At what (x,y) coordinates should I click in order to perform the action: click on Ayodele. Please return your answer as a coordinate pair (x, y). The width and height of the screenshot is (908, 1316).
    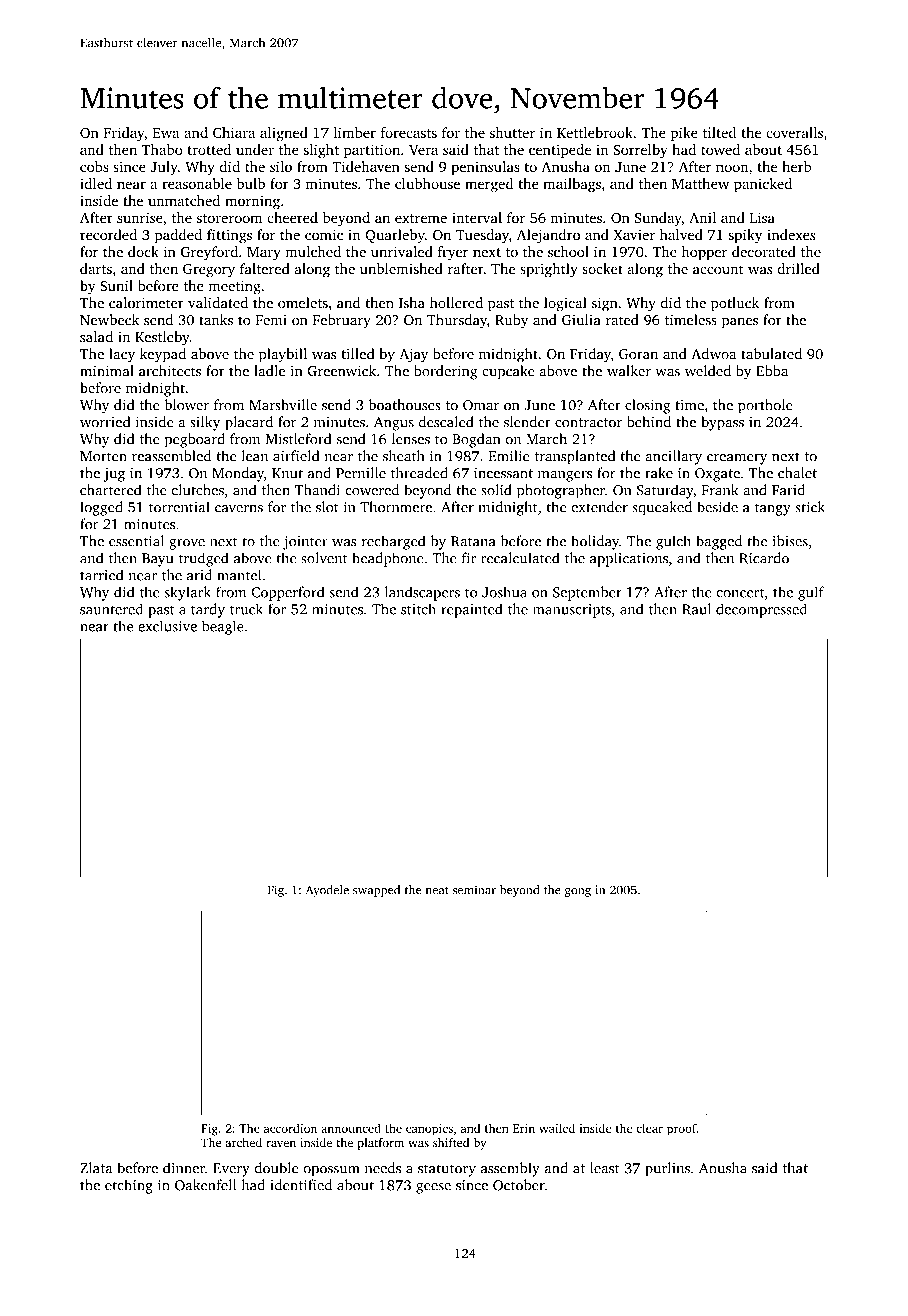
    Looking at the image, I should click on (327, 891).
